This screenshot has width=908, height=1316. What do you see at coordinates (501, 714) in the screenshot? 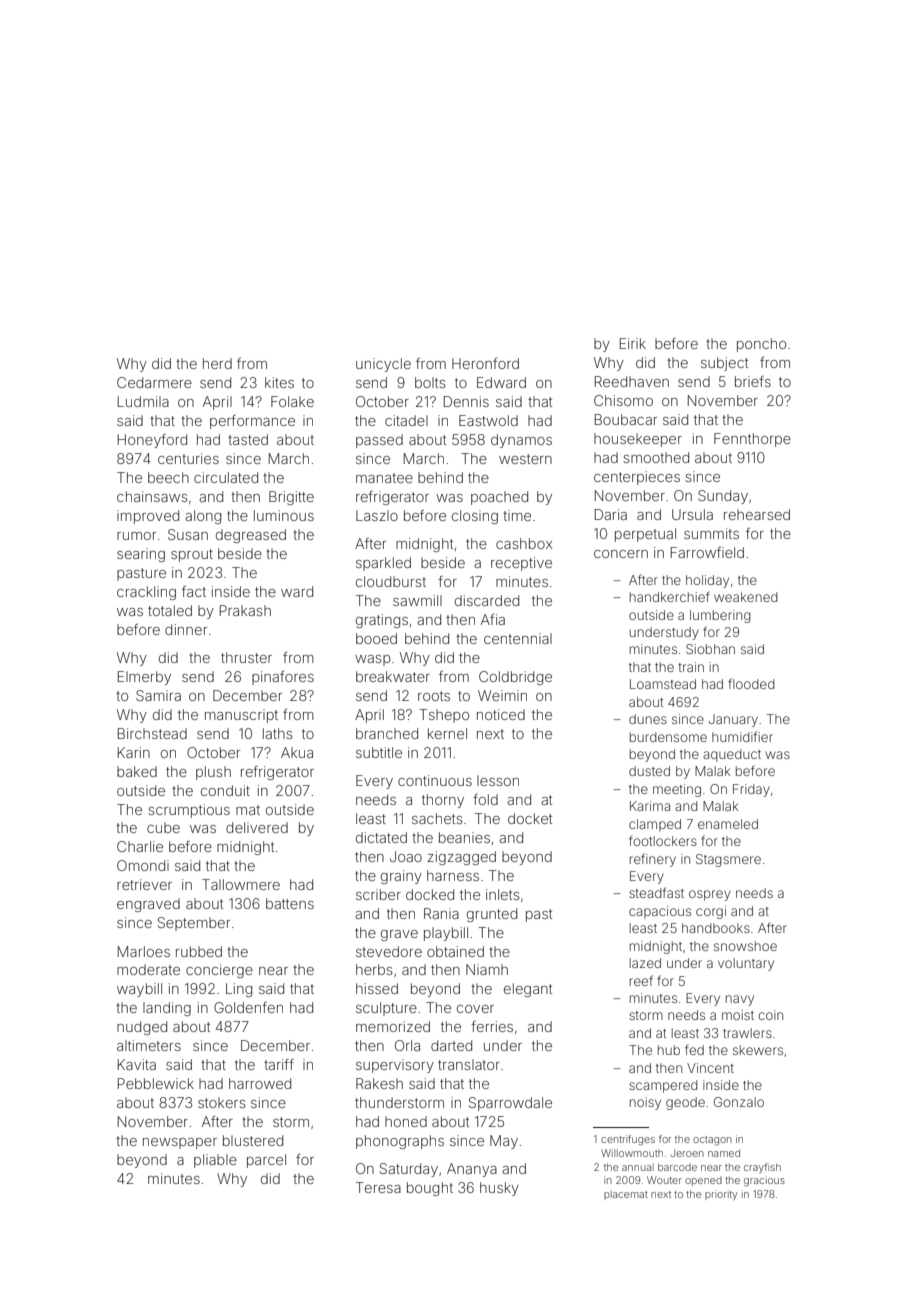
I see `noticed` at bounding box center [501, 714].
